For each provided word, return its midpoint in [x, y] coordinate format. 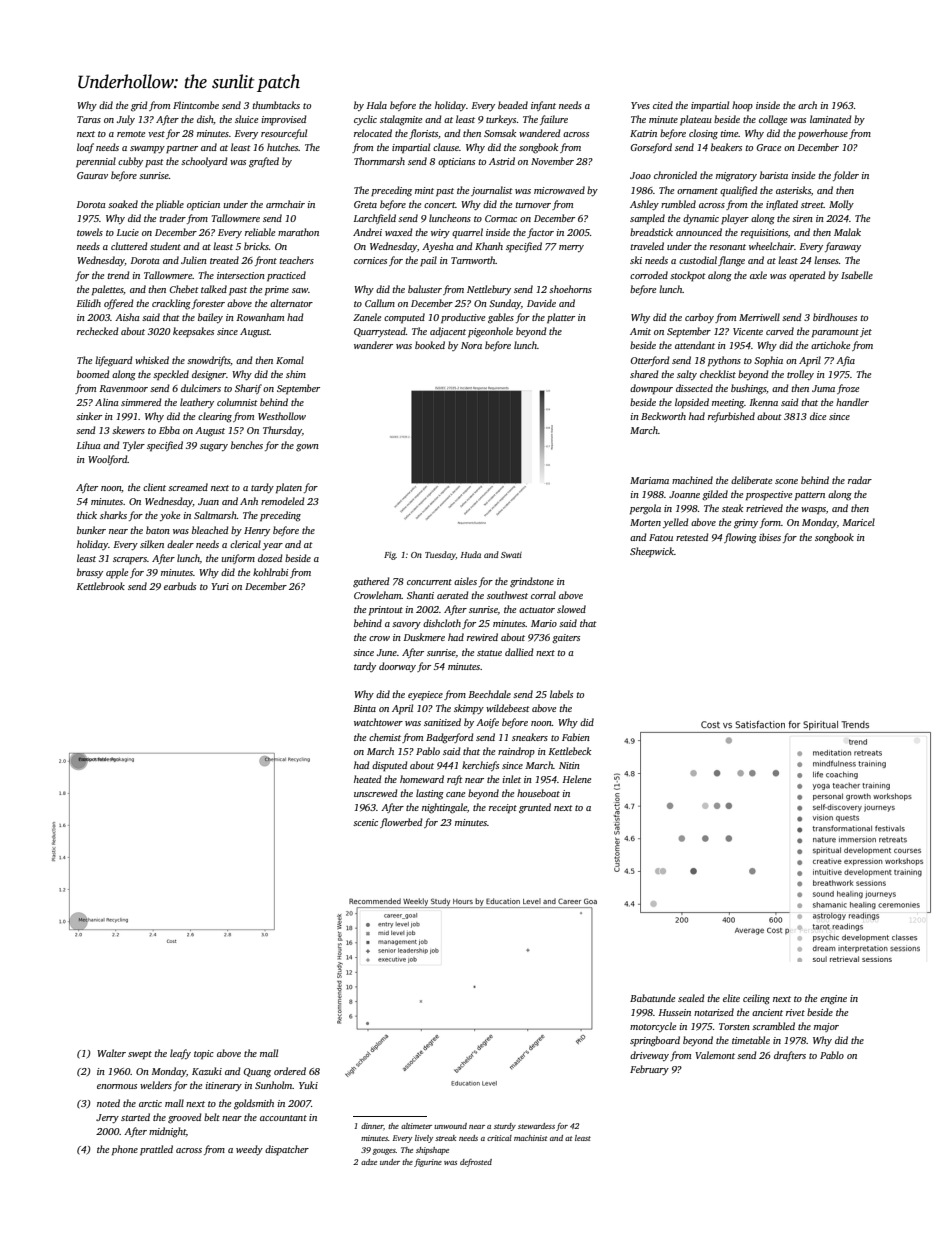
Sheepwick [652, 552]
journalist [492, 191]
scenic [365, 822]
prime [277, 291]
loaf [85, 148]
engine [833, 1000]
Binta [365, 708]
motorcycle [653, 1027]
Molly [841, 205]
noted [108, 1103]
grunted [535, 808]
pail [428, 261]
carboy [699, 318]
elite [731, 998]
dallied [519, 652]
